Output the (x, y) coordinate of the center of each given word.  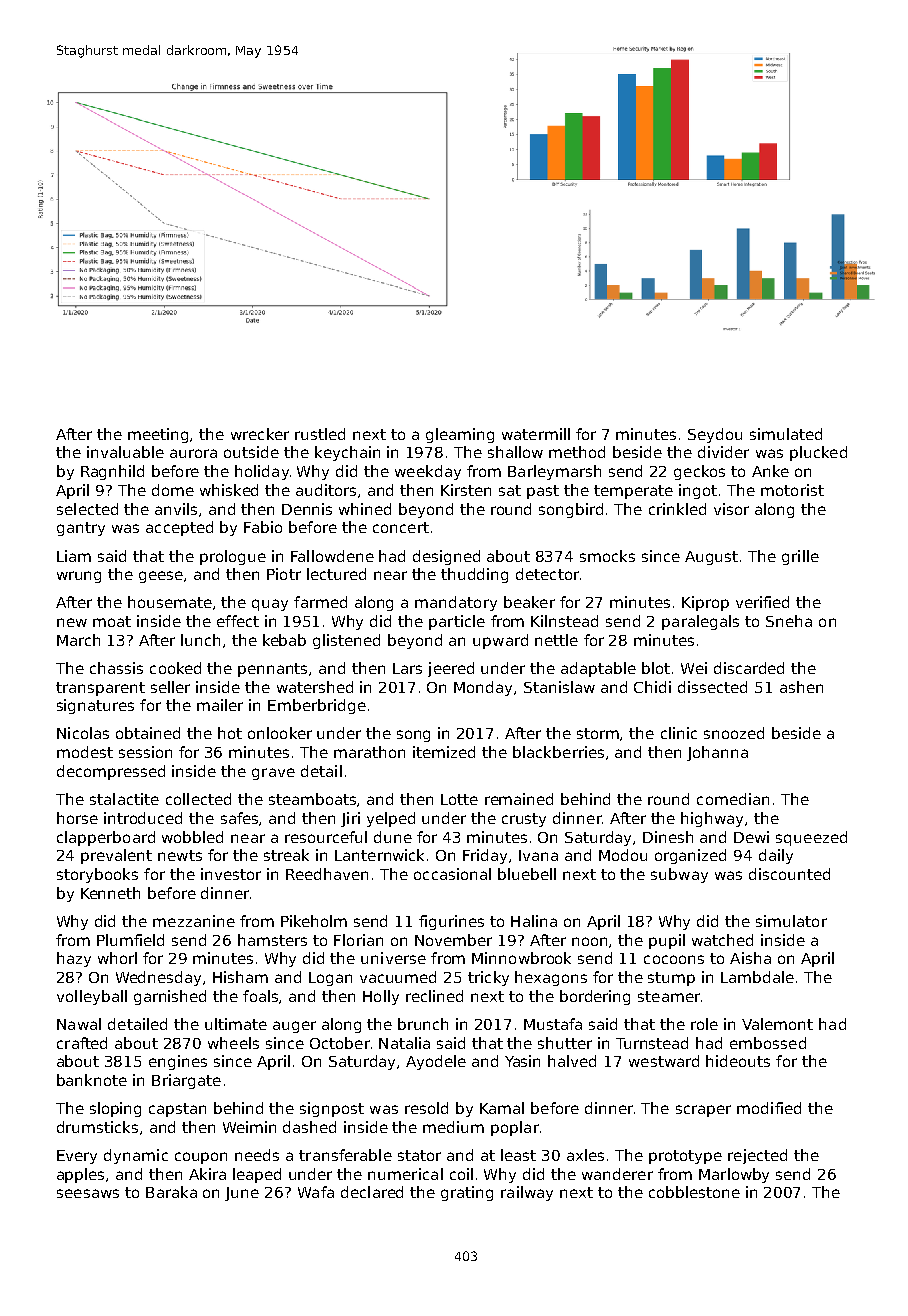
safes (240, 819)
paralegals (700, 622)
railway (527, 1193)
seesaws (88, 1193)
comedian (733, 799)
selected (87, 509)
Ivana (538, 855)
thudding (474, 575)
